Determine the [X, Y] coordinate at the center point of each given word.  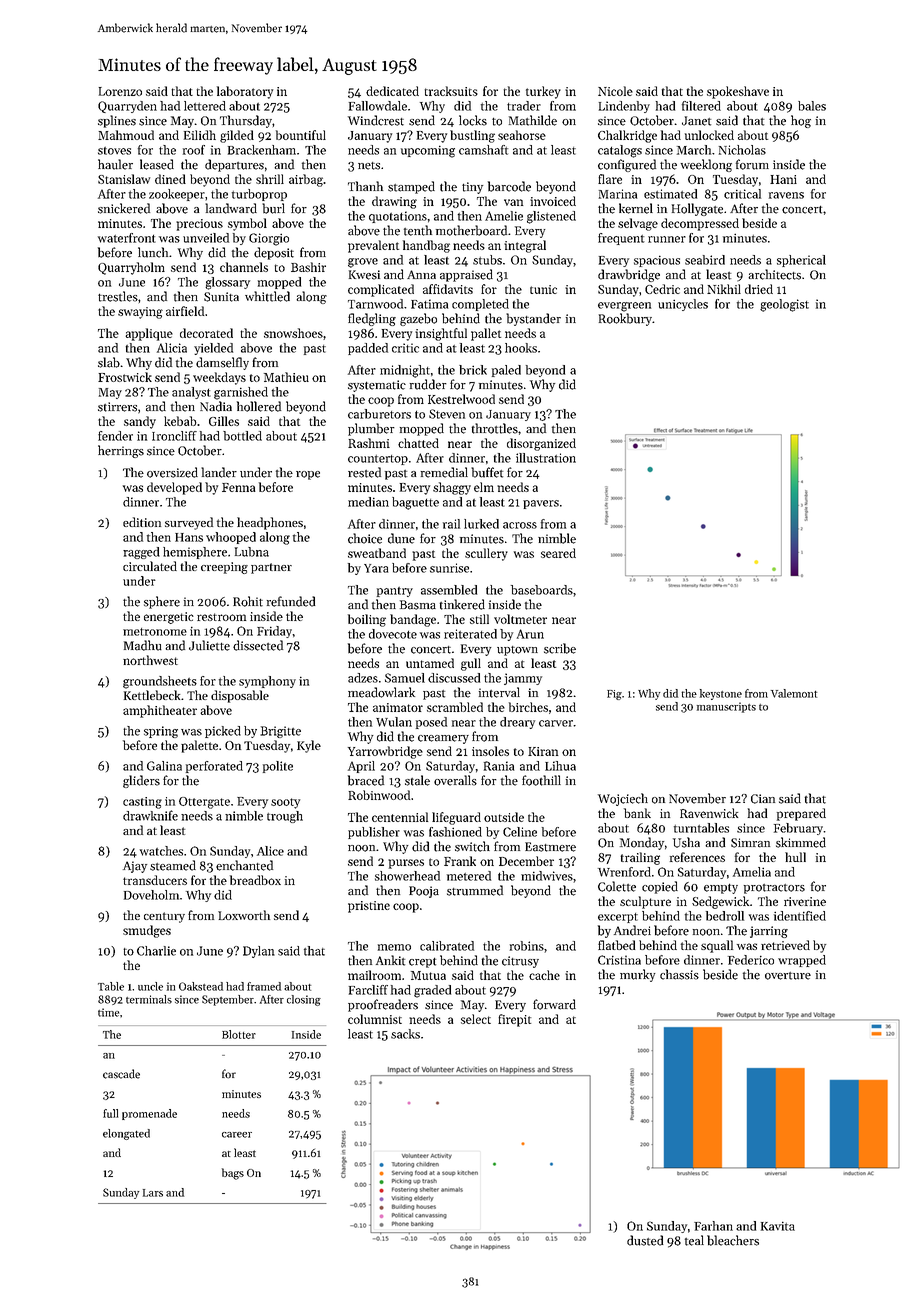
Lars [153, 1193]
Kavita [778, 1226]
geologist [784, 305]
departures [234, 165]
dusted [645, 1240]
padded [368, 349]
